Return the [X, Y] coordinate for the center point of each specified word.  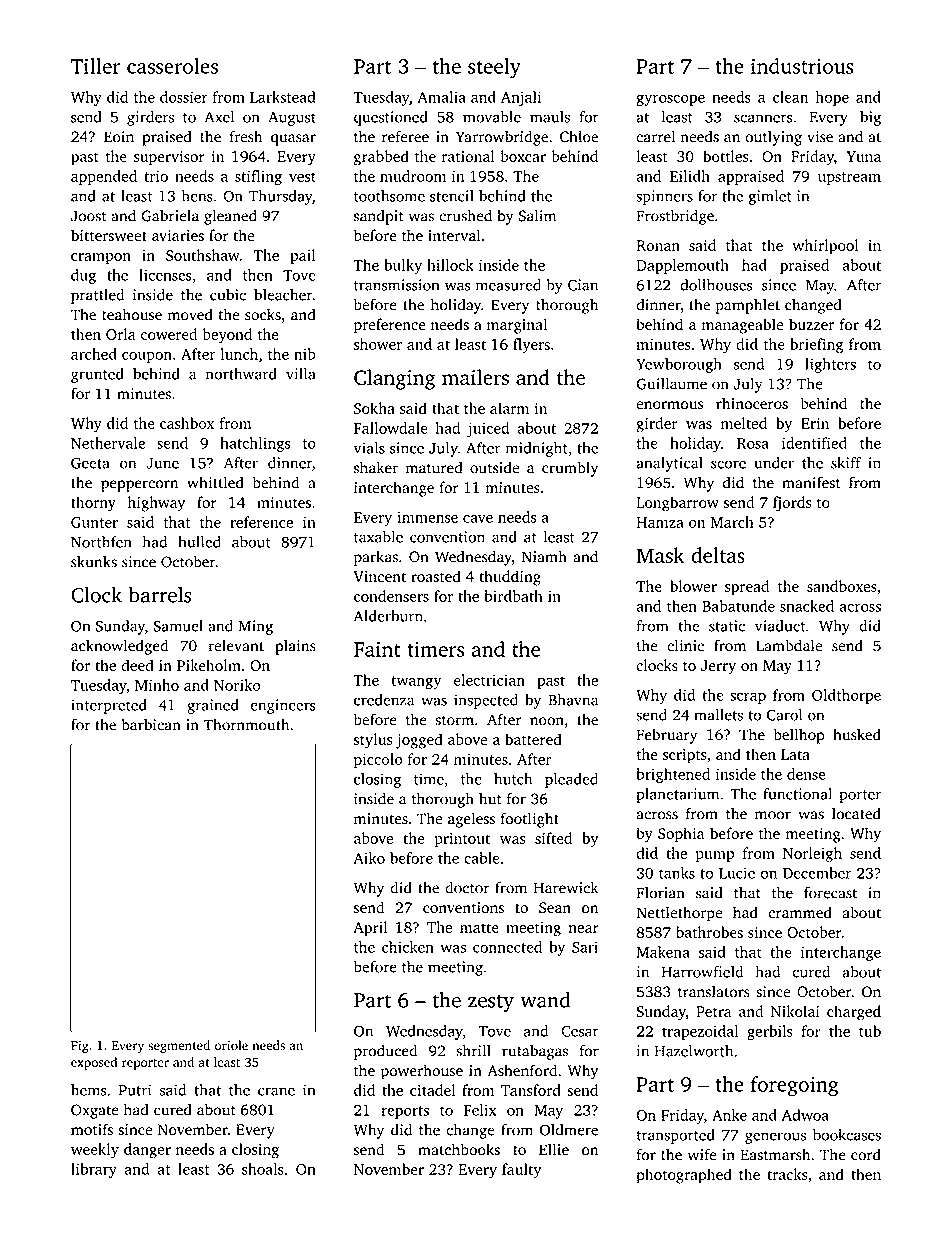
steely [494, 68]
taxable [378, 537]
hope [832, 98]
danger [147, 1151]
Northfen [101, 542]
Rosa [753, 443]
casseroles [172, 66]
